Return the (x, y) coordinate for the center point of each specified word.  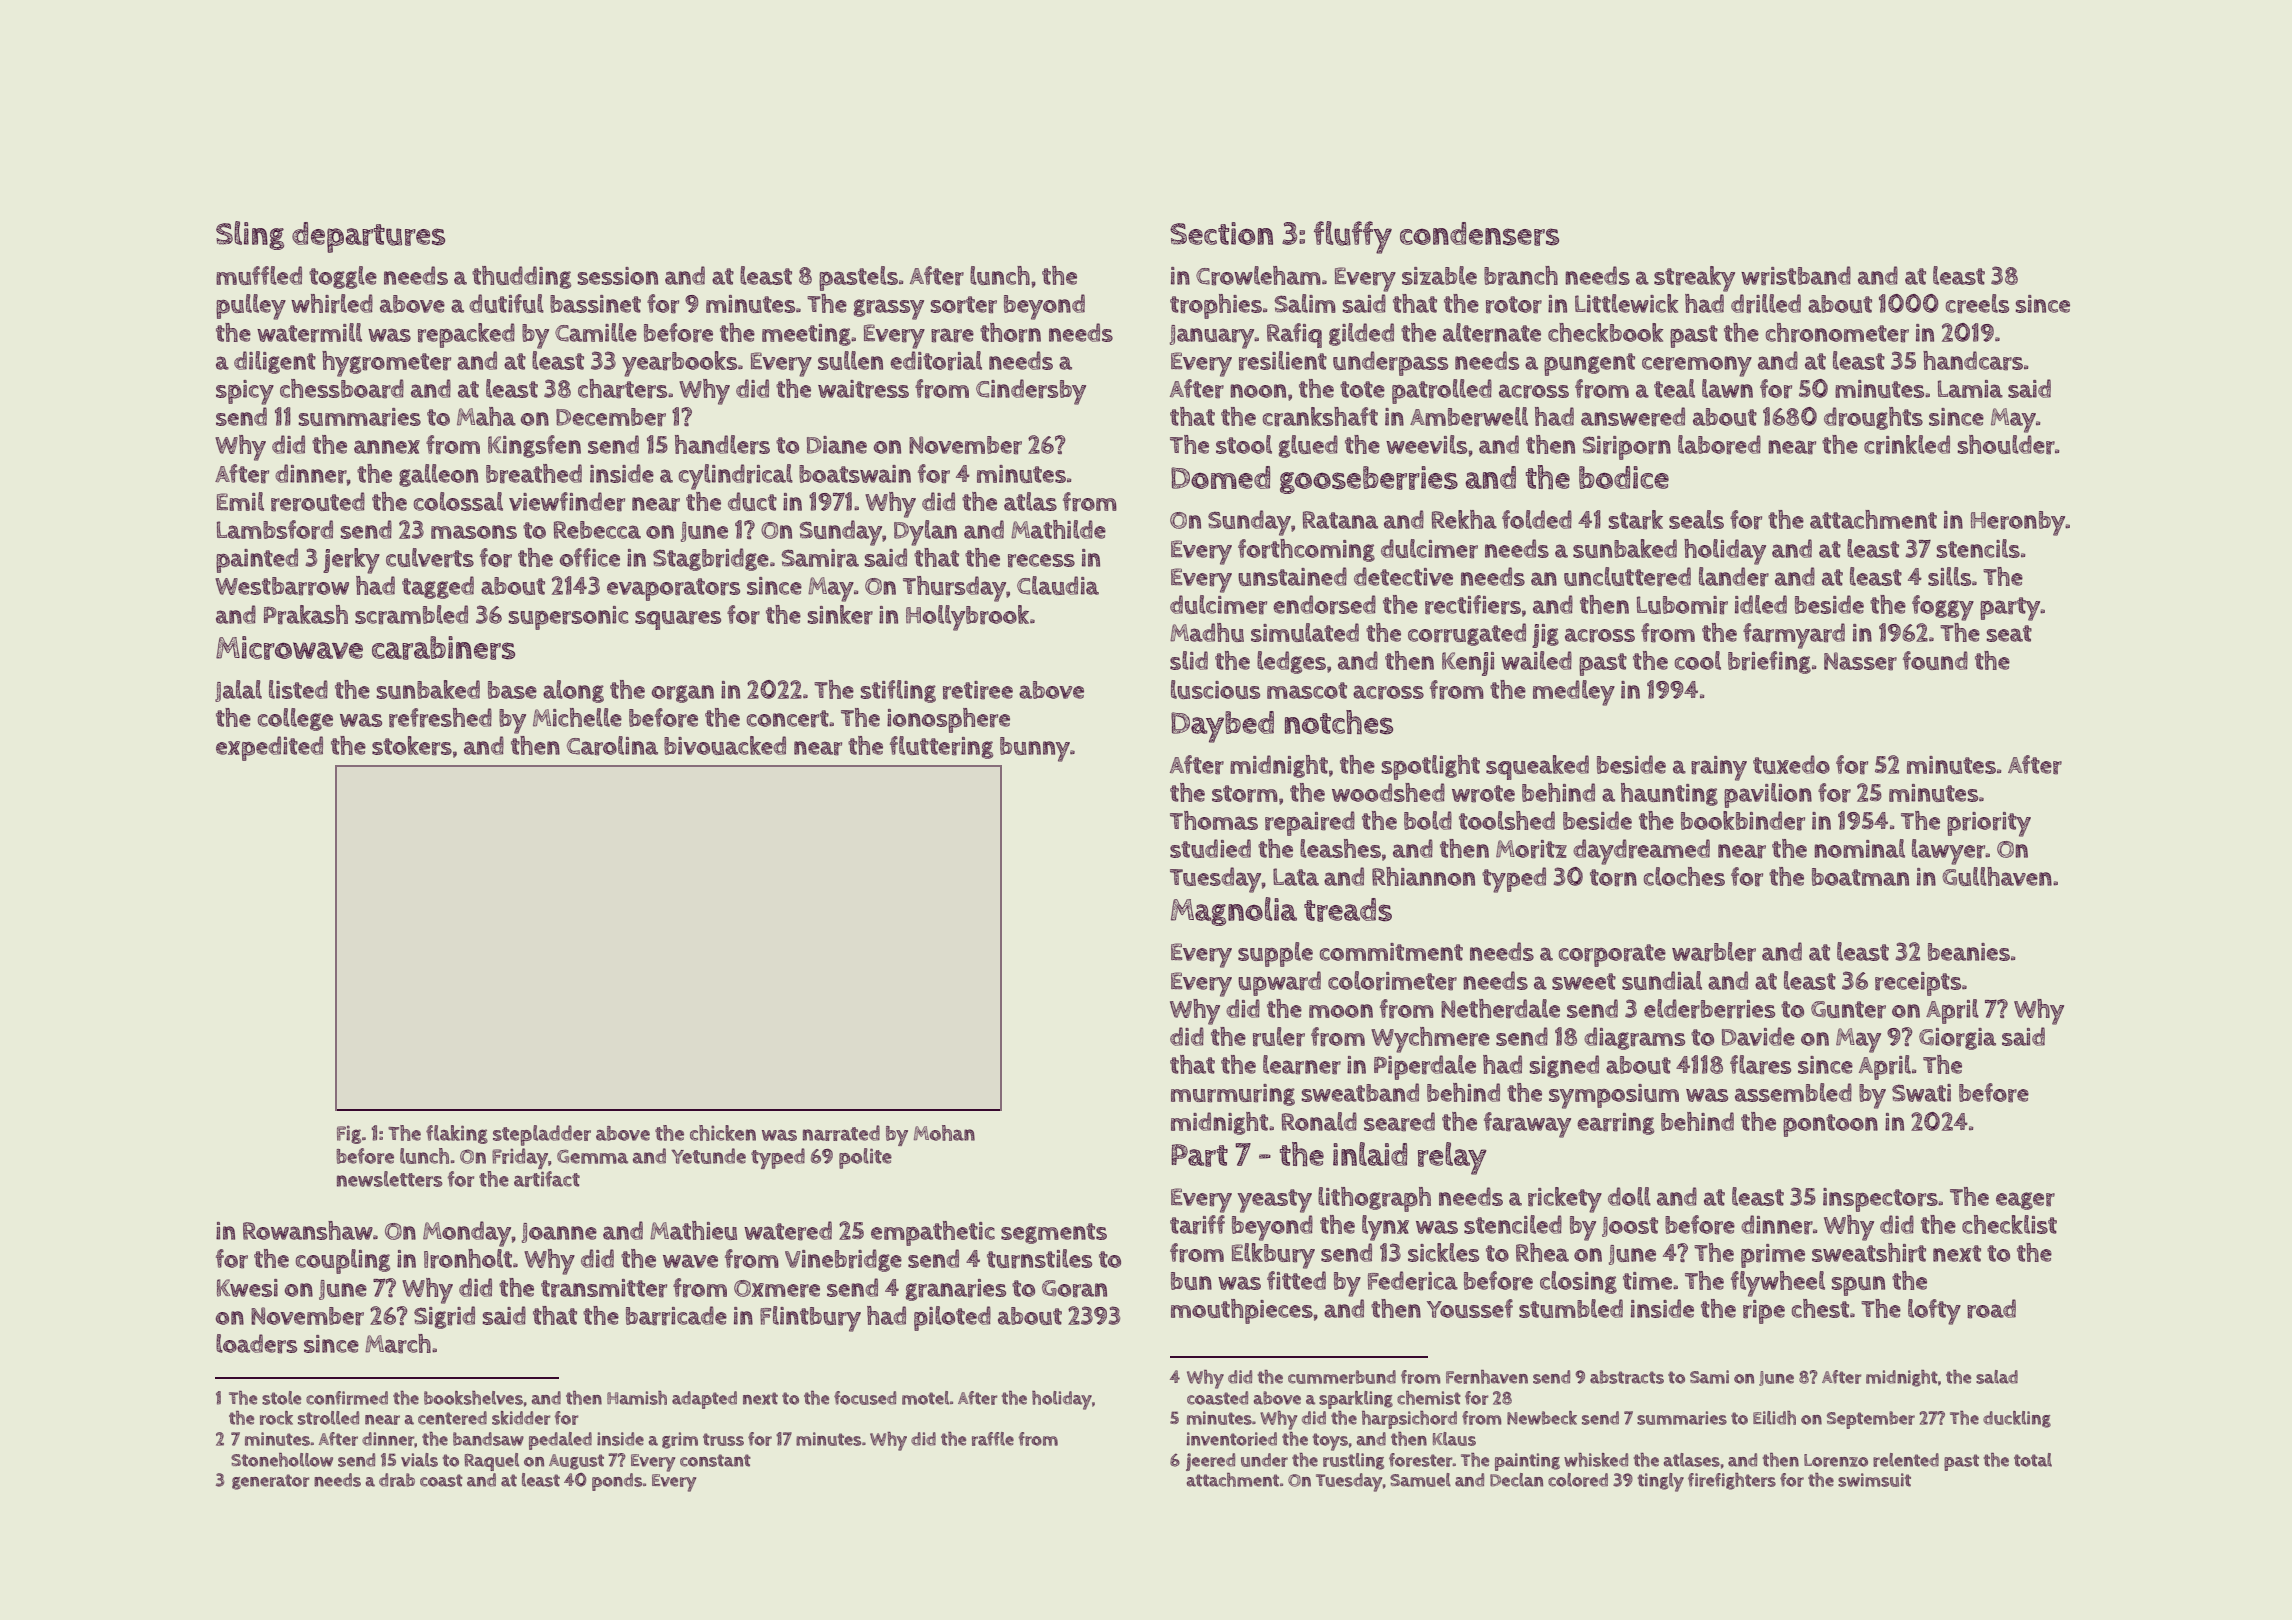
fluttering (941, 747)
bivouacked (725, 745)
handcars (1973, 361)
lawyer (1949, 852)
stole (281, 1398)
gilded (1361, 334)
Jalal (238, 691)
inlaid (1370, 1154)
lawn (1727, 388)
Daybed (1222, 727)
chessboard (342, 389)
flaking (457, 1134)
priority (1989, 824)
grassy (889, 309)
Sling (250, 235)
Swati (1921, 1093)
